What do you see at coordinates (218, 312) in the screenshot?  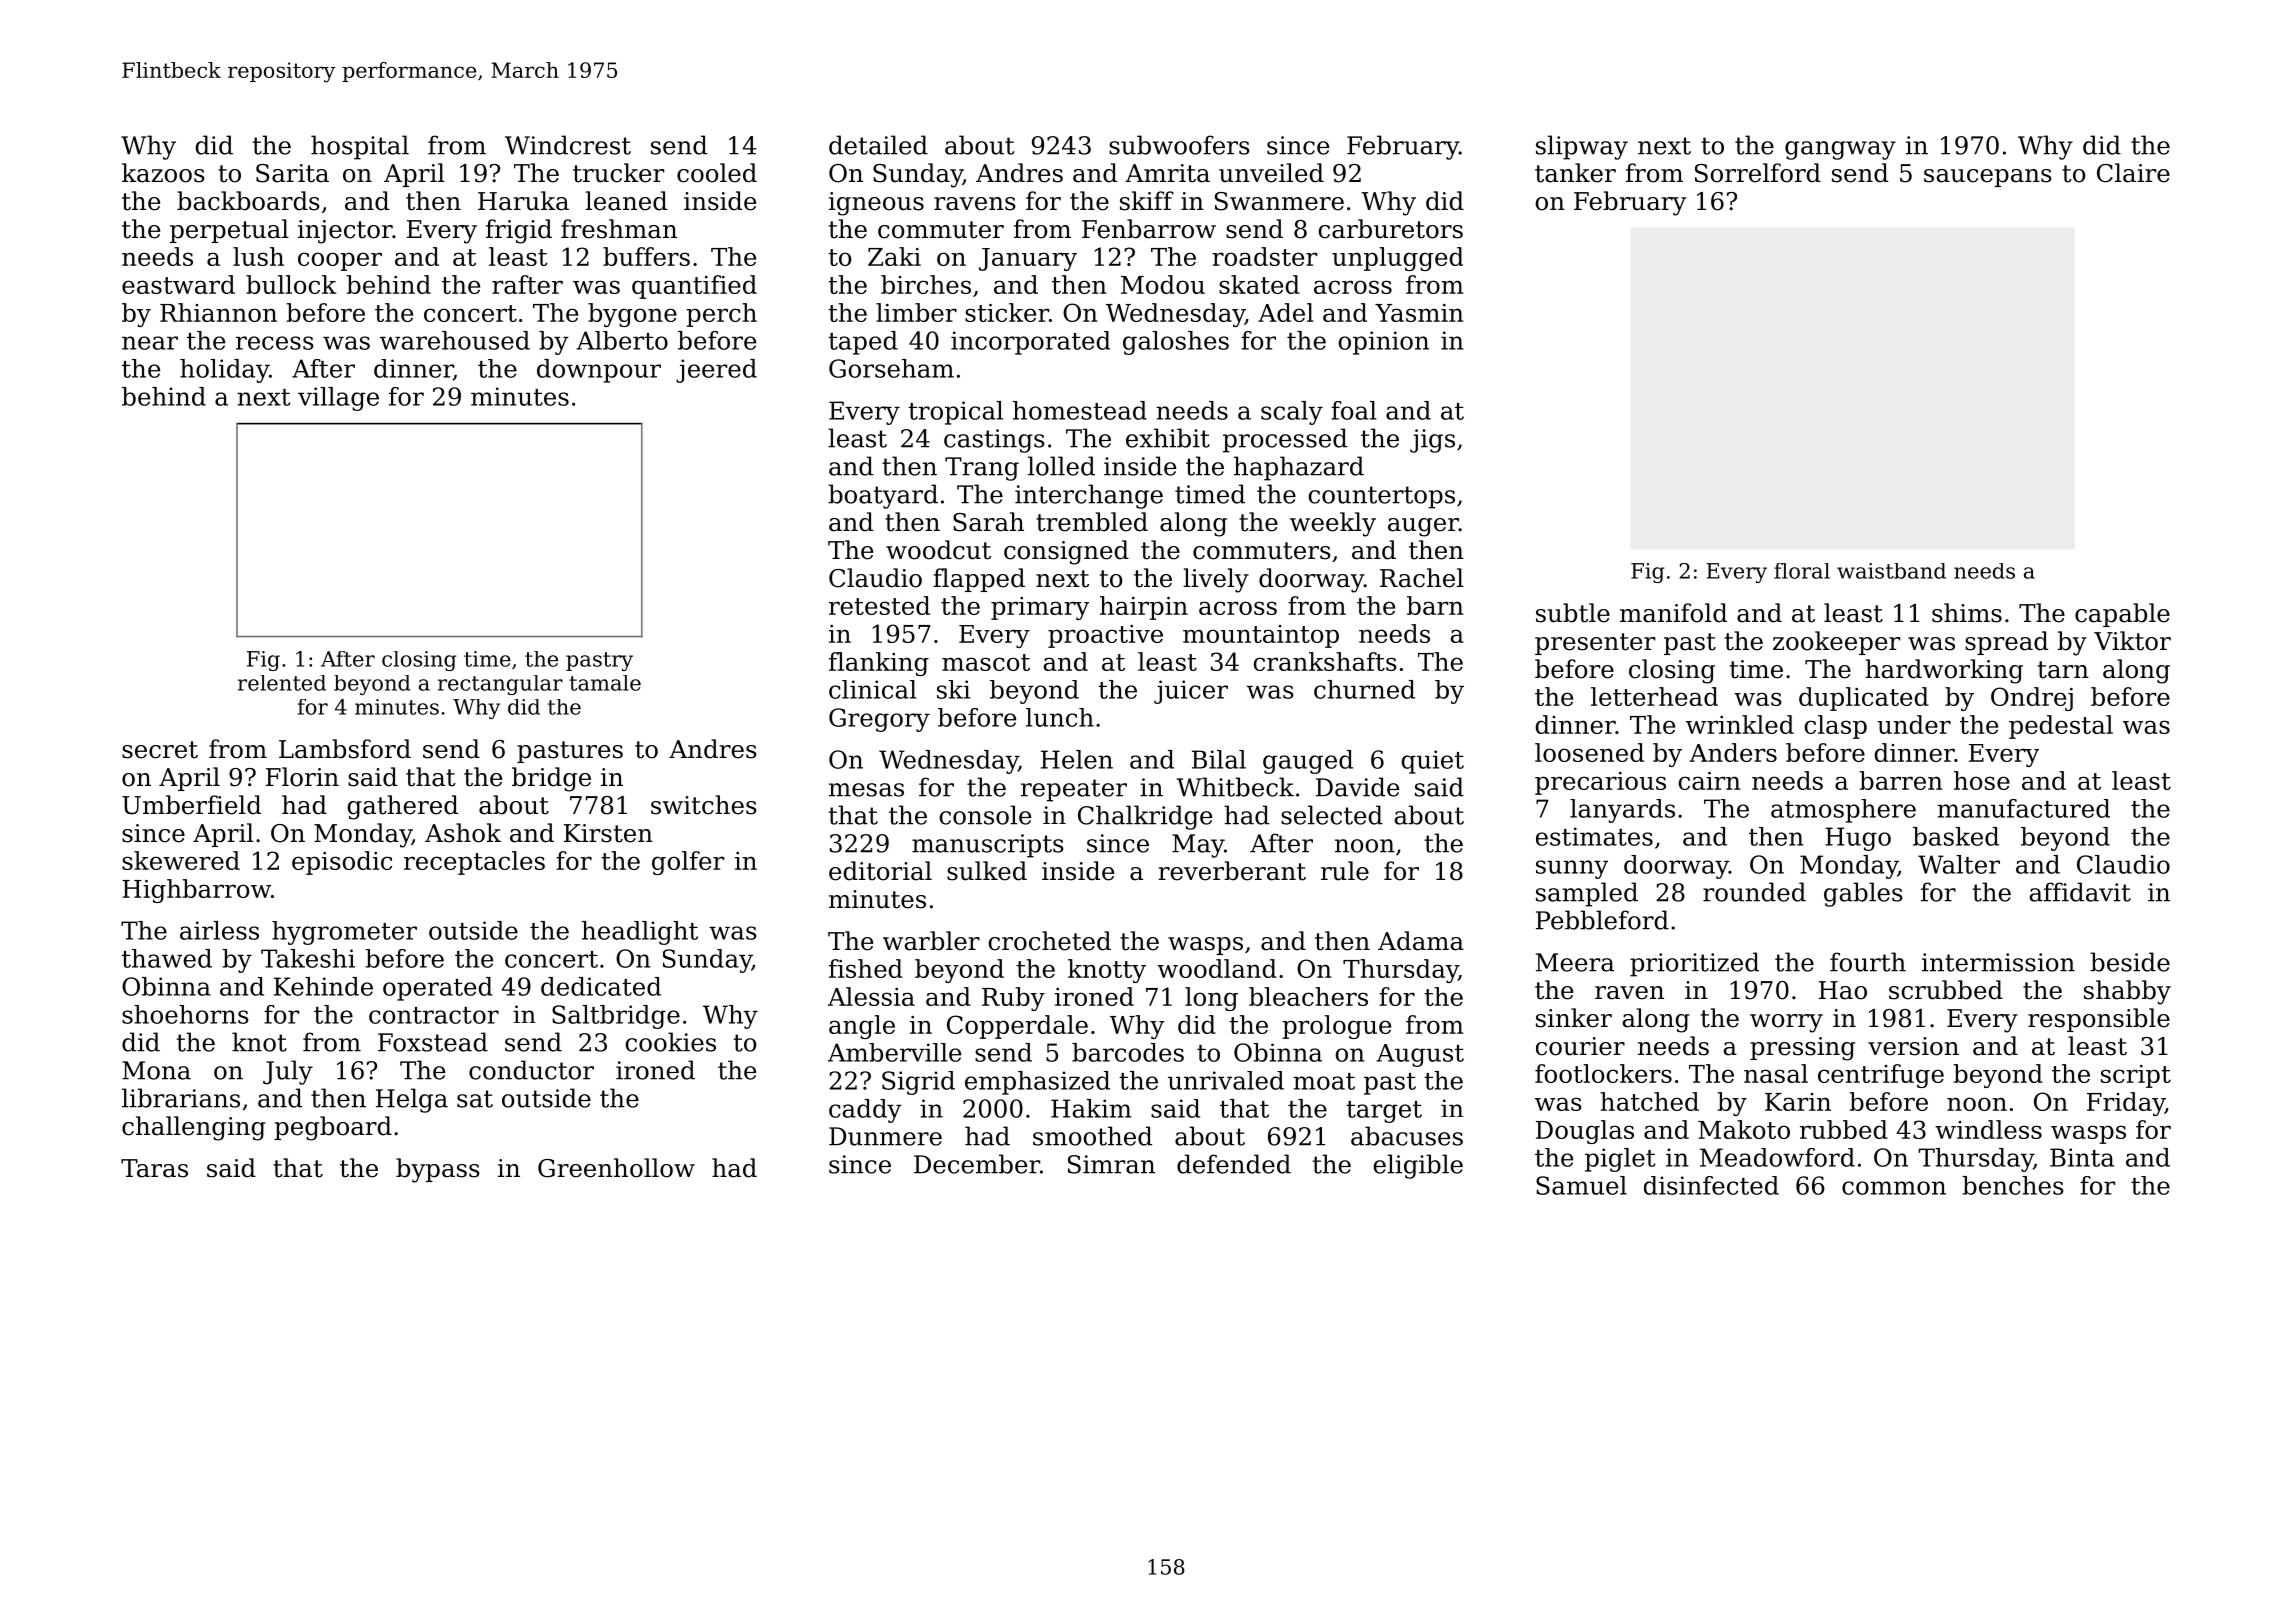 I see `Rhiannon` at bounding box center [218, 312].
